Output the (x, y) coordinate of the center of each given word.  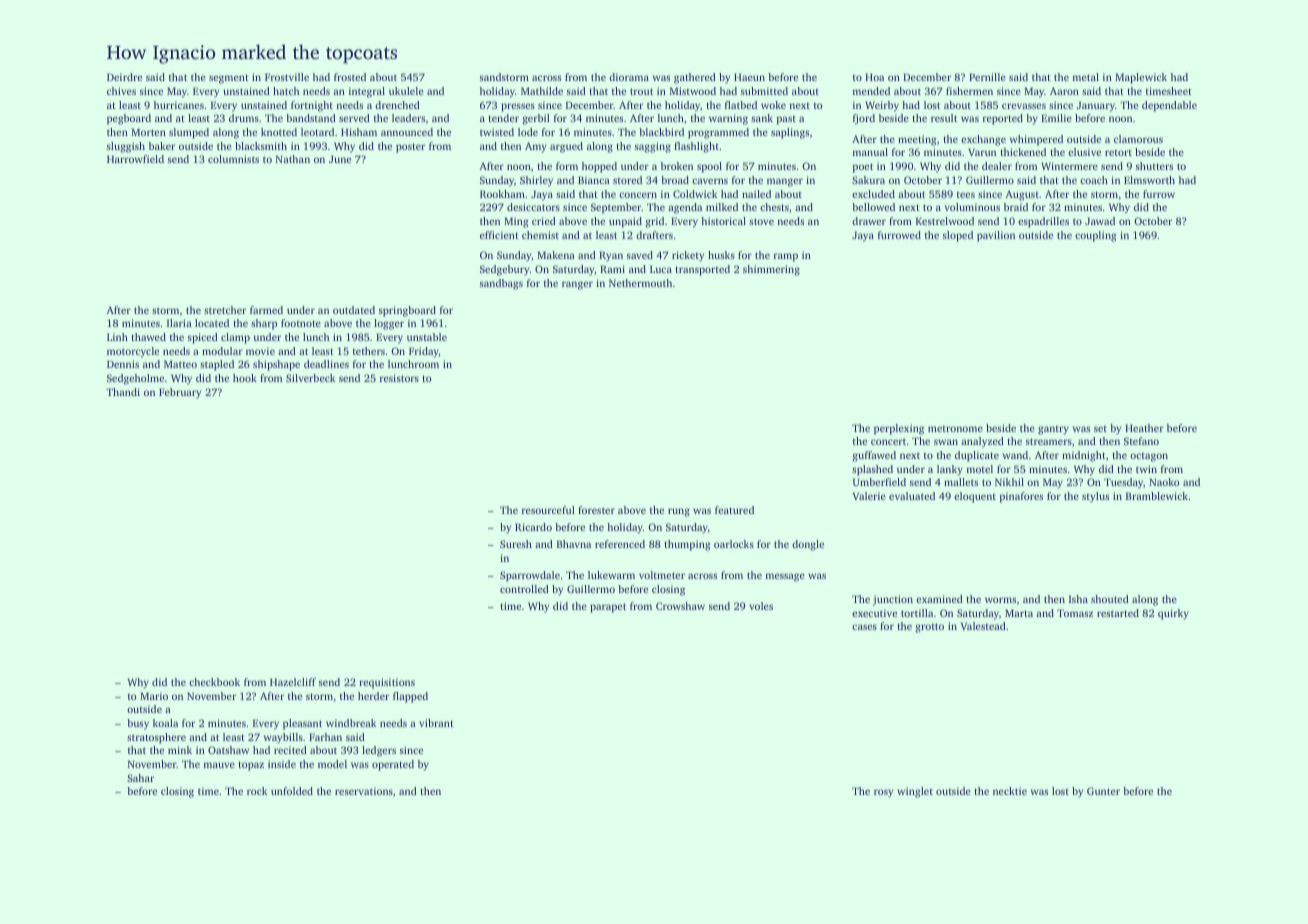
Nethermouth (640, 283)
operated (393, 765)
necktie (1010, 791)
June (340, 159)
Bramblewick (1157, 496)
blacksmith (261, 146)
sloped (958, 236)
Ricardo (533, 527)
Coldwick (695, 194)
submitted (764, 91)
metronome (955, 429)
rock (257, 791)
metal (1086, 77)
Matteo (180, 364)
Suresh (516, 544)
